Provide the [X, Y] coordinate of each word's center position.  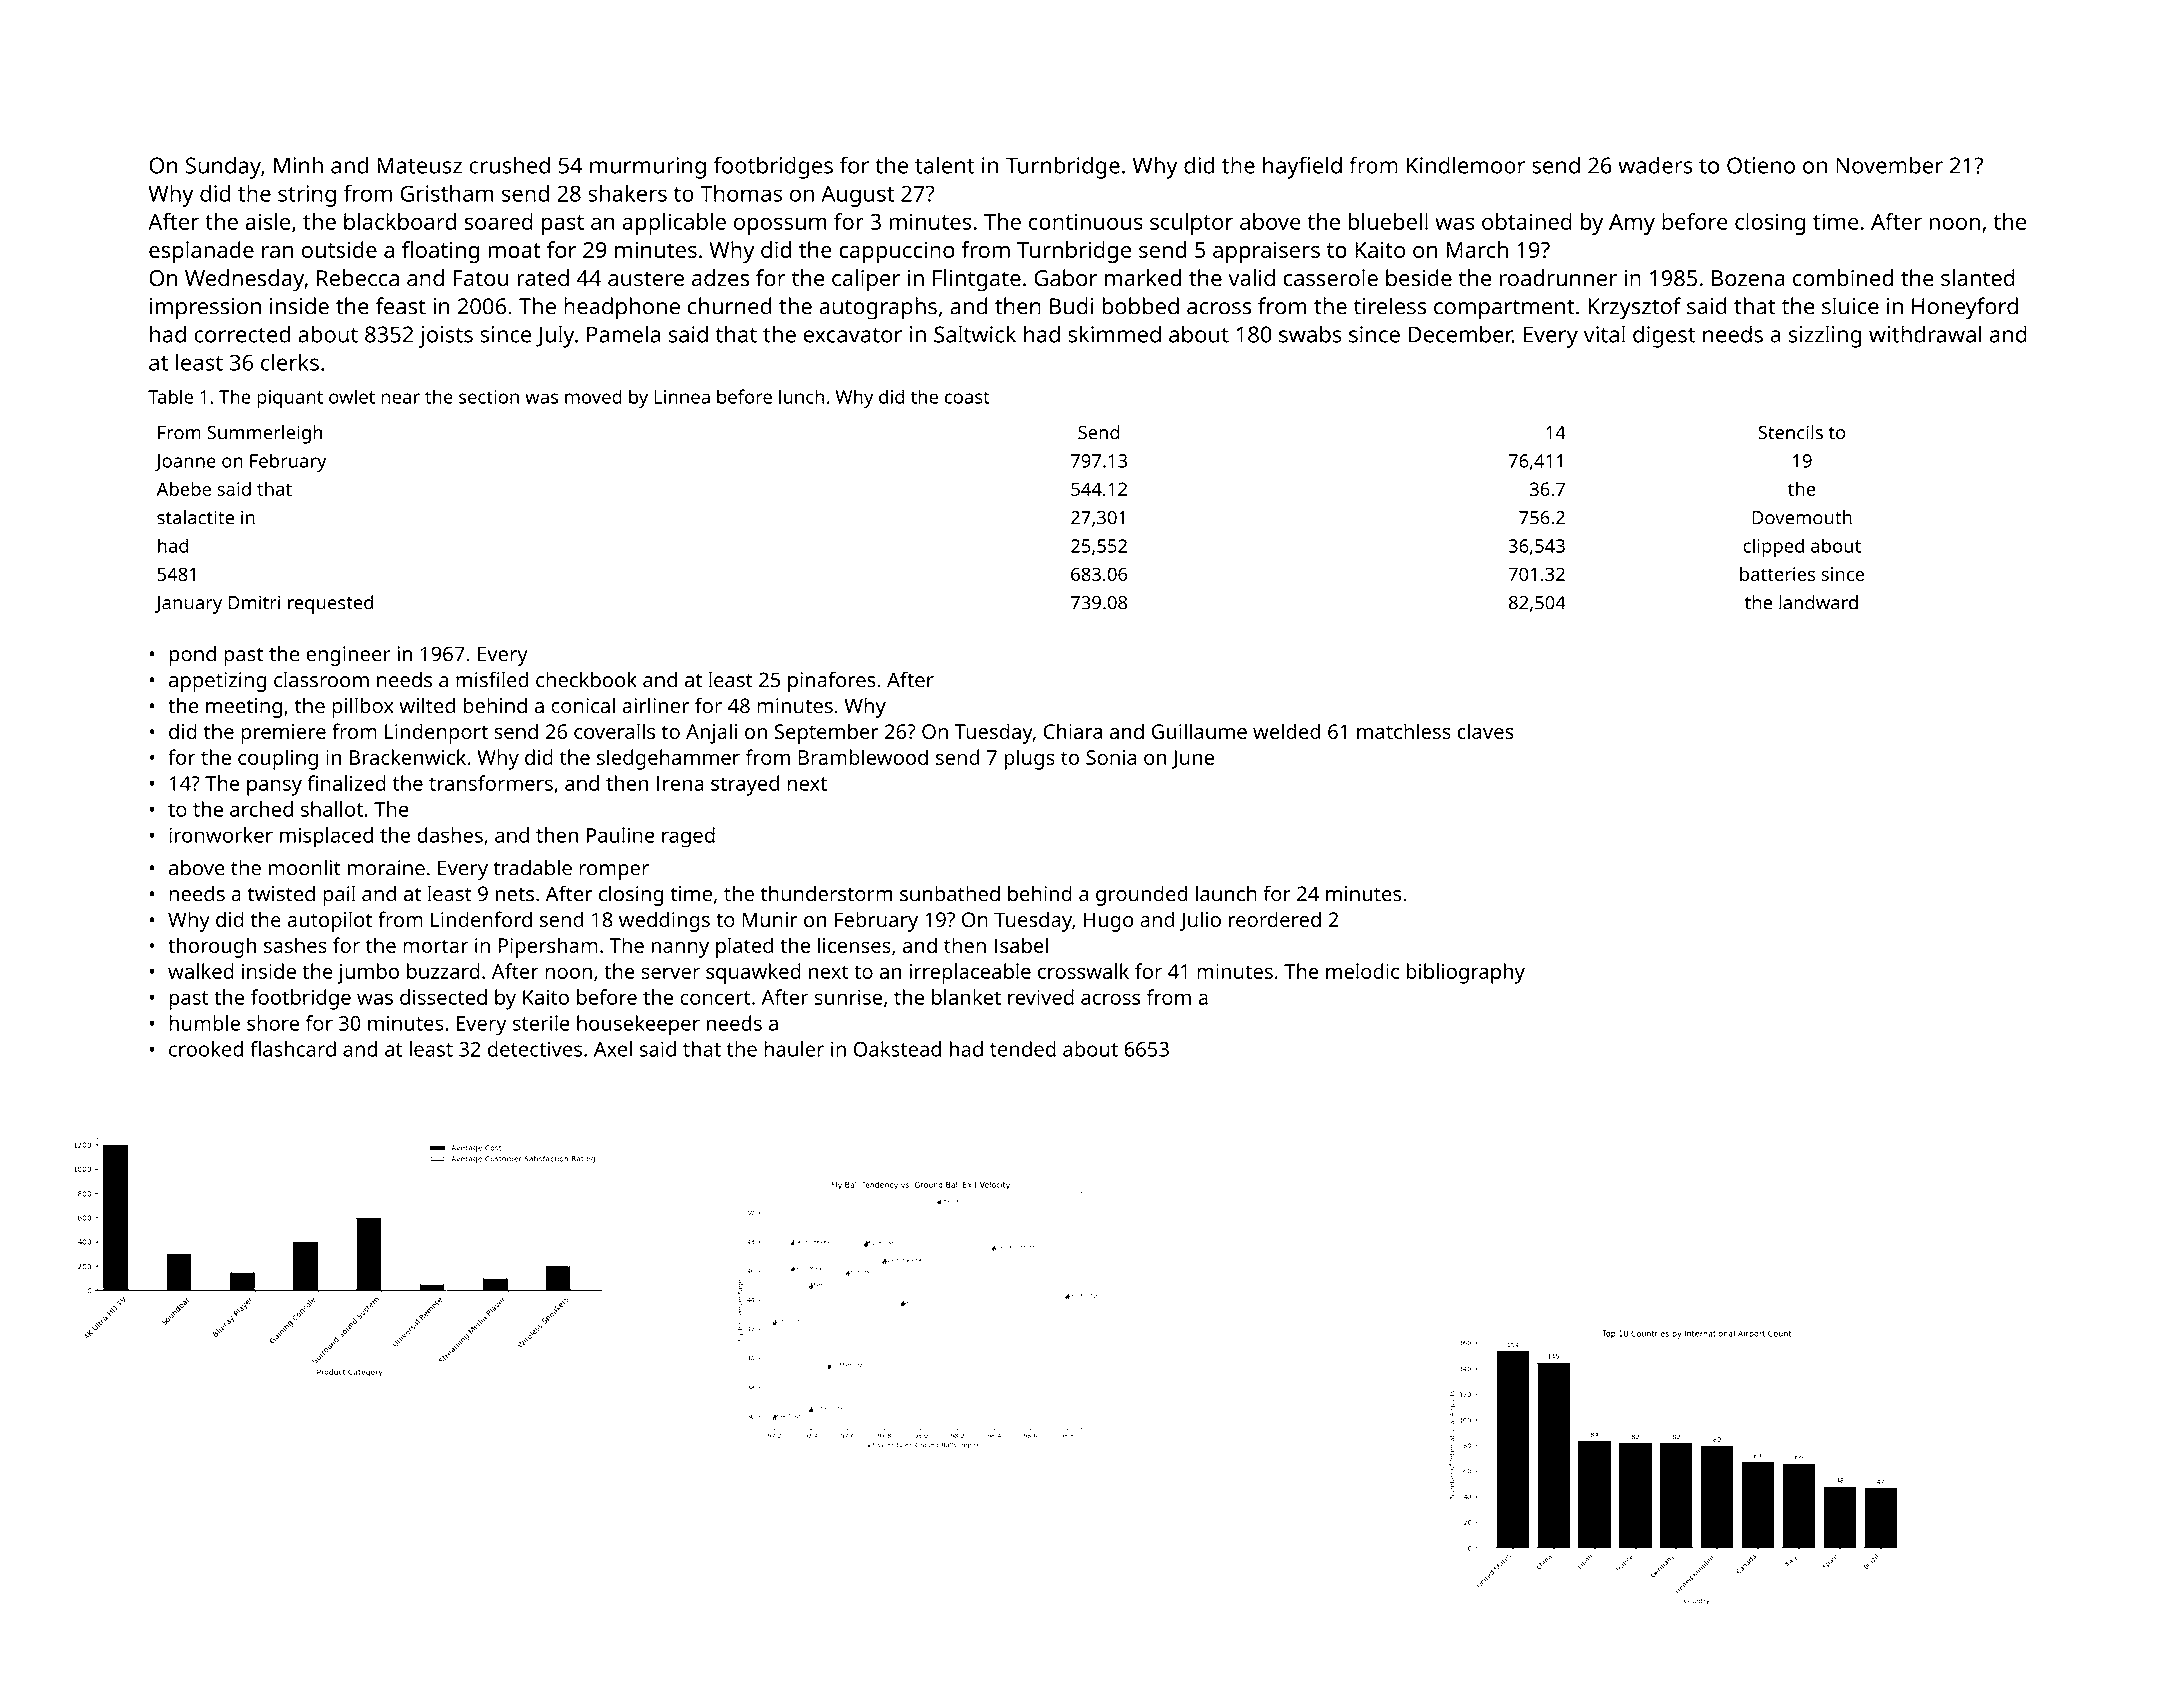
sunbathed [950, 893]
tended [1023, 1049]
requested [330, 604]
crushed [509, 165]
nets [514, 895]
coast [967, 397]
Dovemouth [1802, 517]
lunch [801, 396]
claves [1485, 731]
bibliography [1466, 973]
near [400, 398]
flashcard [293, 1049]
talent [945, 165]
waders [1655, 165]
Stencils [1790, 432]
